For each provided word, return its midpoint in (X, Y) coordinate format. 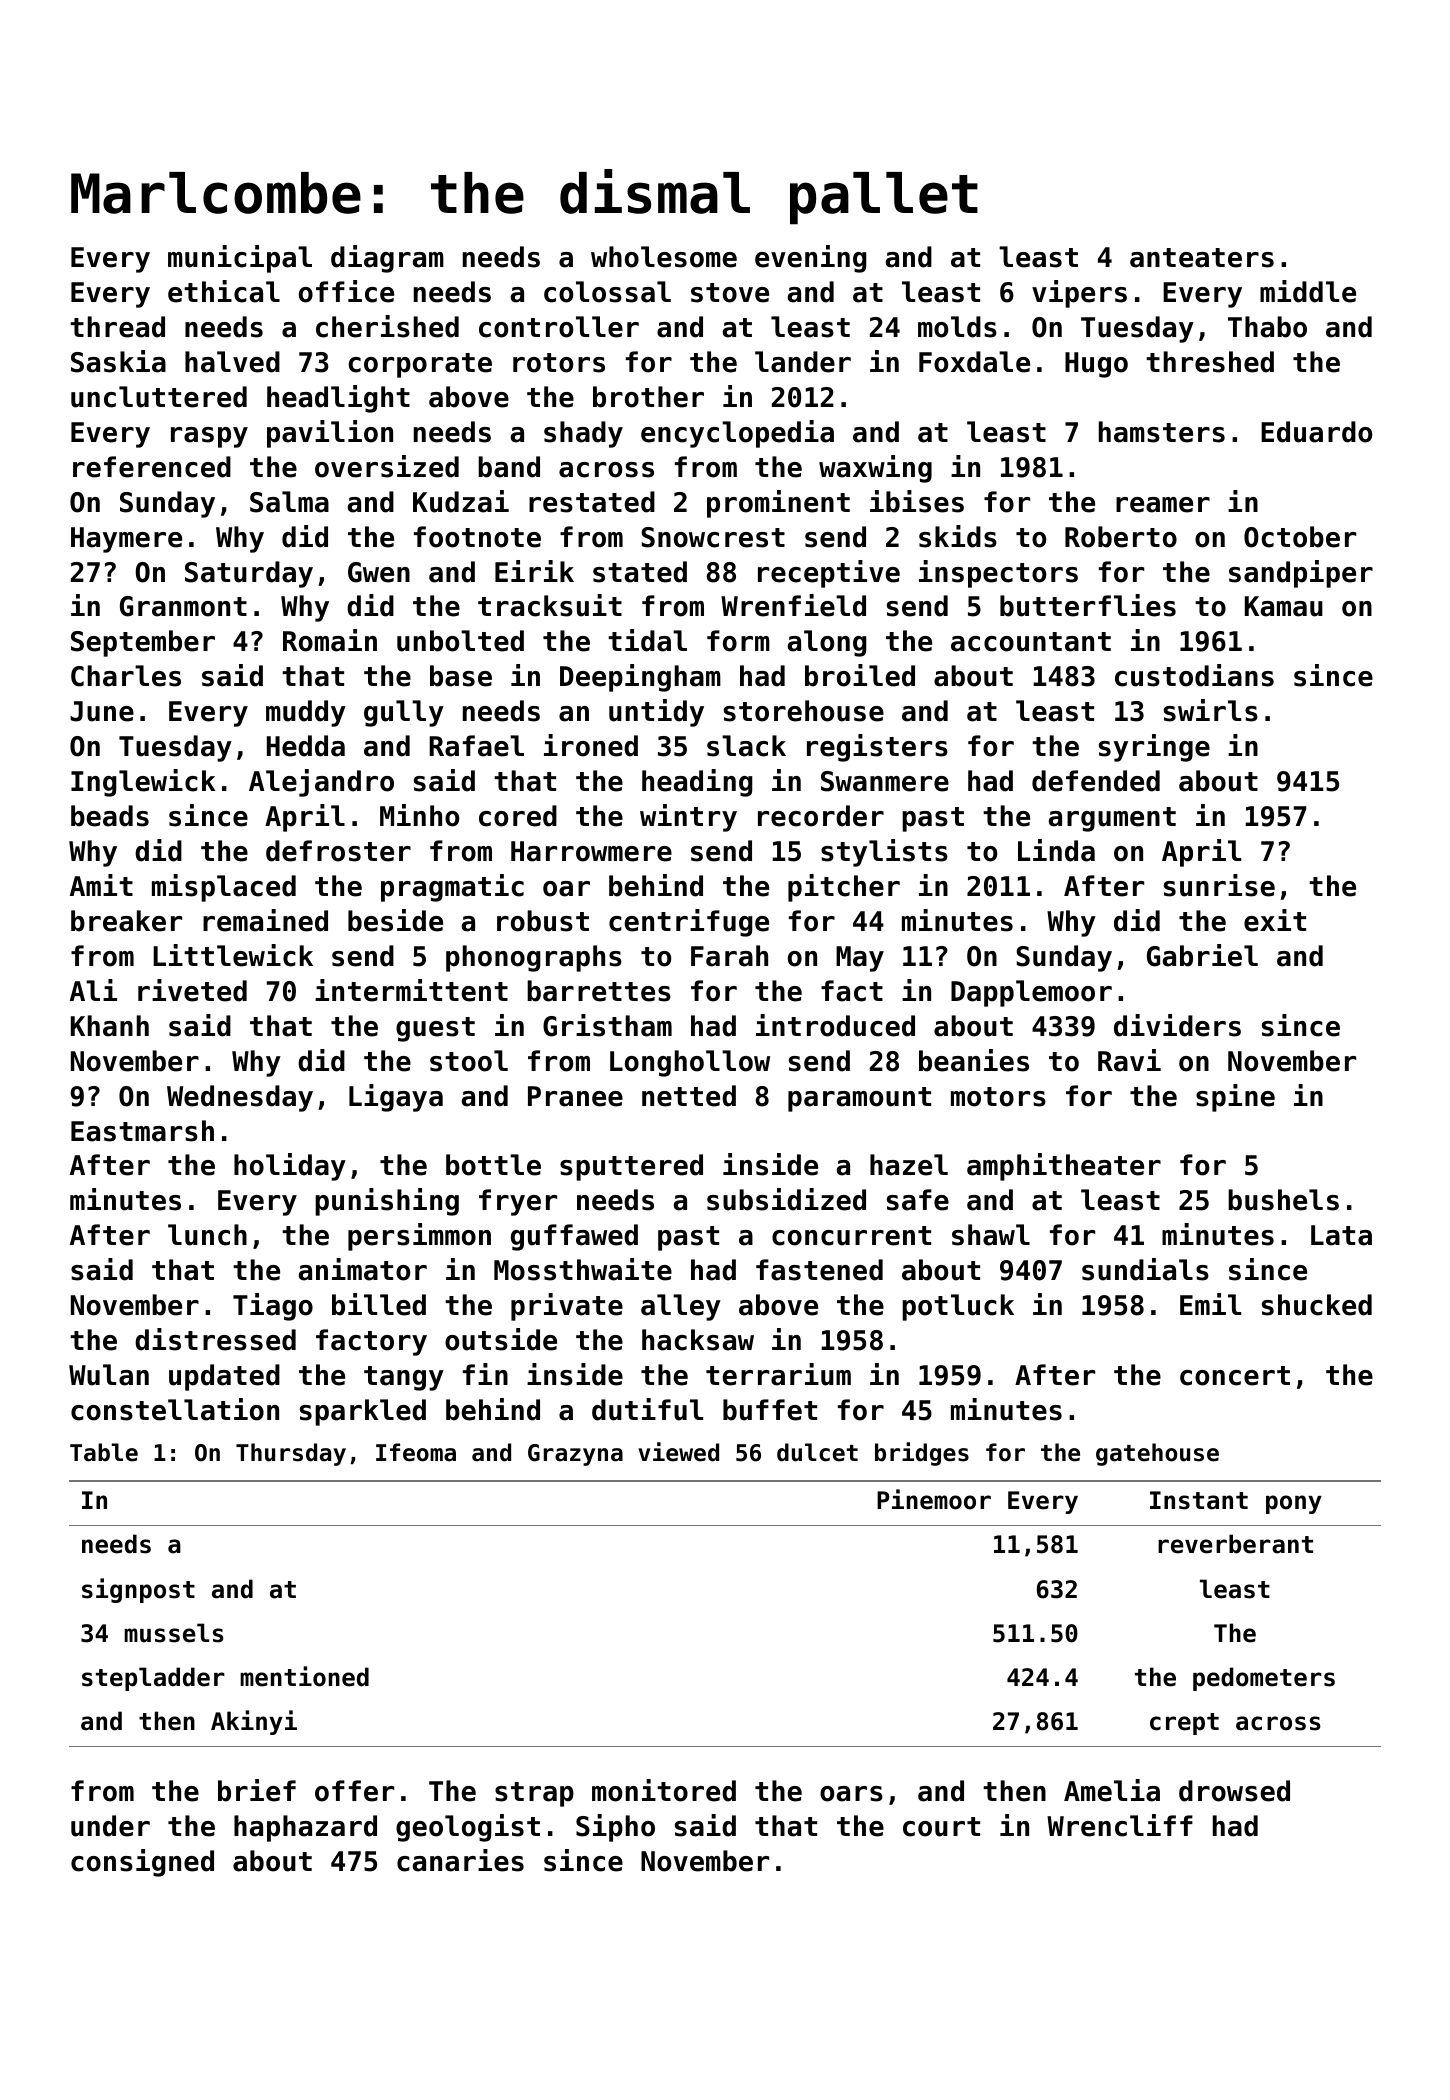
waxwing (875, 469)
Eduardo (1316, 432)
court (941, 1827)
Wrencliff (1120, 1825)
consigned (142, 1863)
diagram (387, 259)
